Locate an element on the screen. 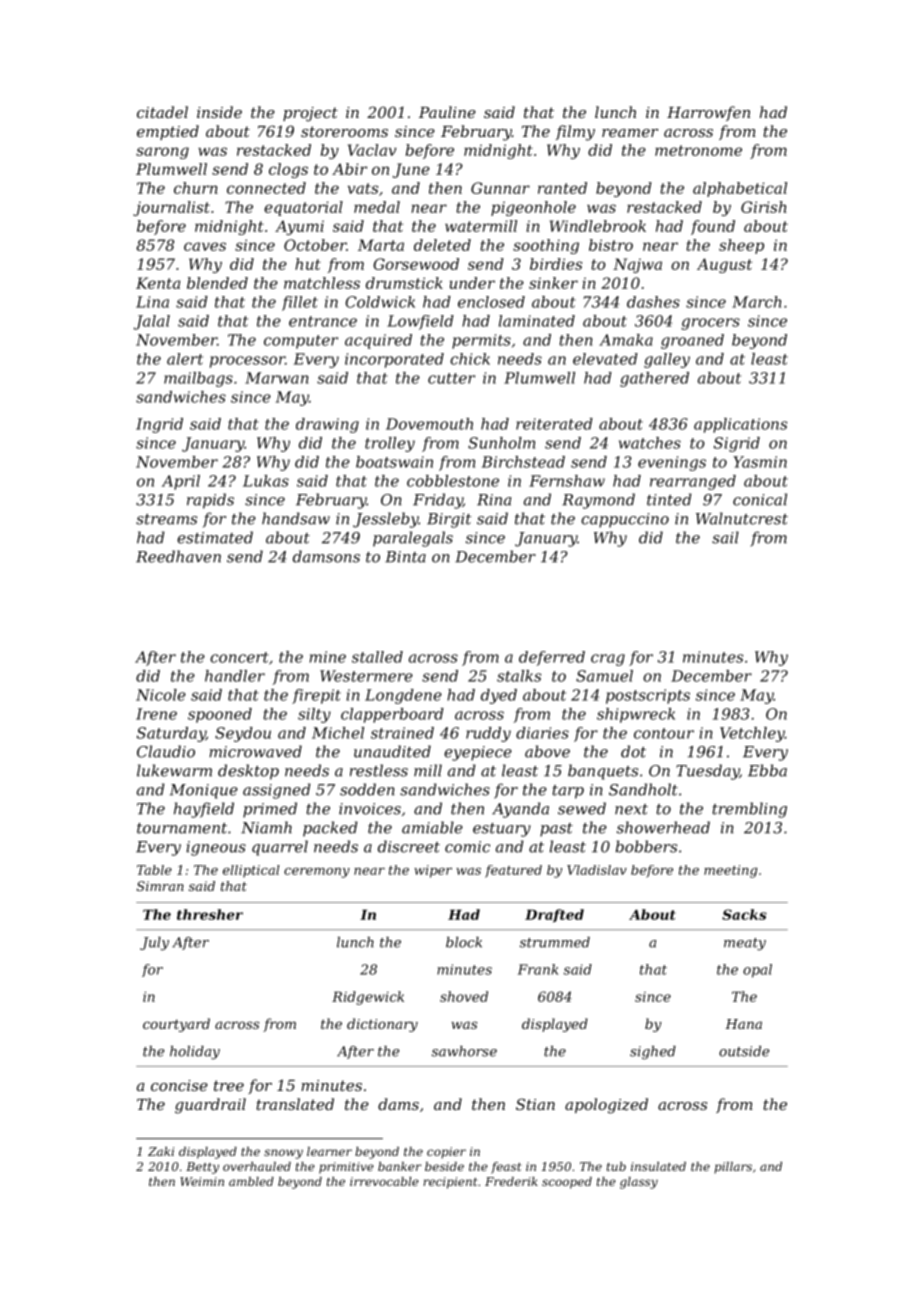  microwaved is located at coordinates (255, 751).
